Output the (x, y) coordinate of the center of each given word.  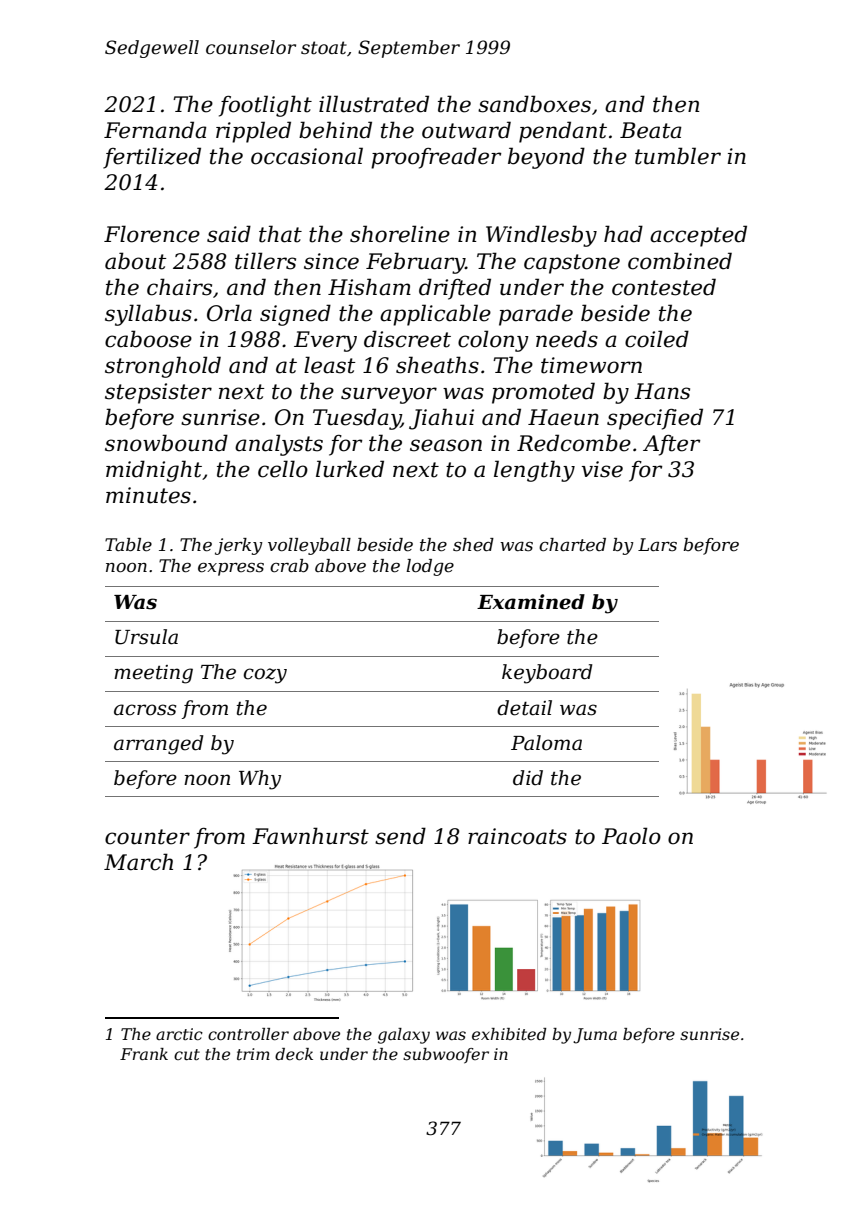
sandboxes (534, 104)
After (671, 445)
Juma (595, 1036)
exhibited (509, 1034)
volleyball (309, 546)
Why (260, 780)
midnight (154, 471)
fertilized (152, 158)
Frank (144, 1054)
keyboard (547, 674)
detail (524, 708)
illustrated (374, 104)
